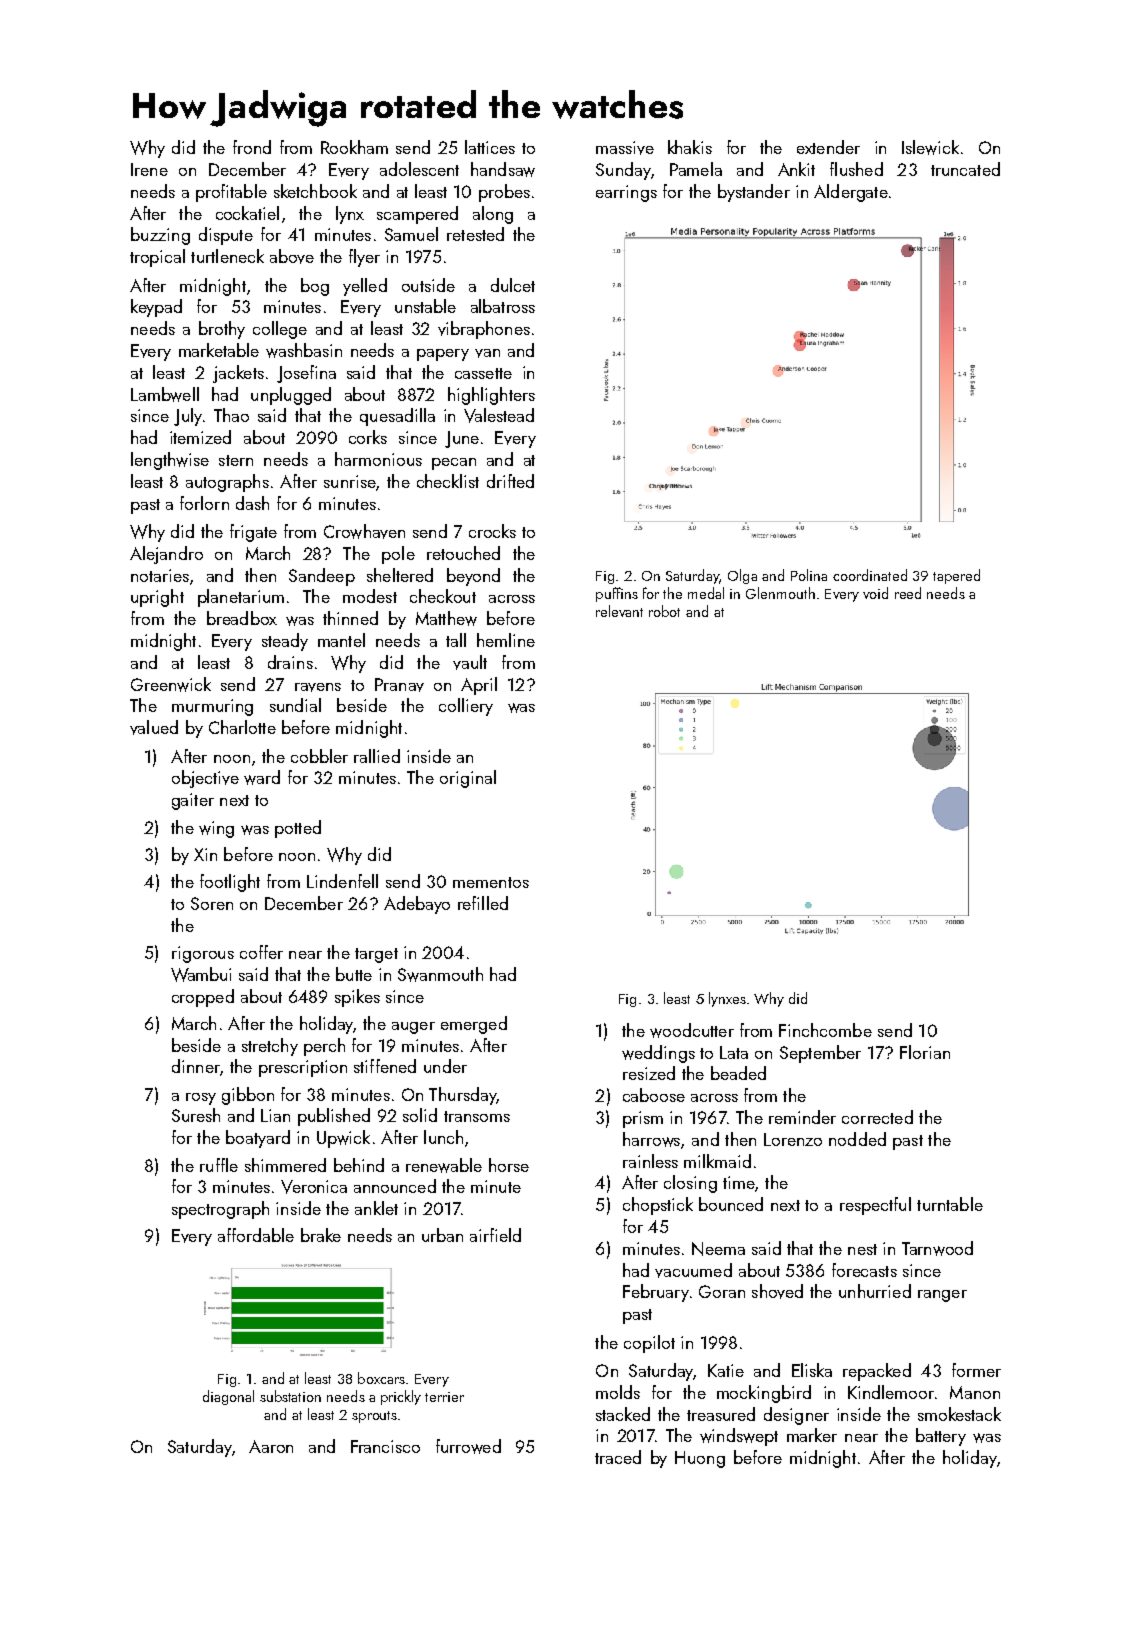 This screenshot has width=1131, height=1638. I want to click on puffins, so click(617, 594).
